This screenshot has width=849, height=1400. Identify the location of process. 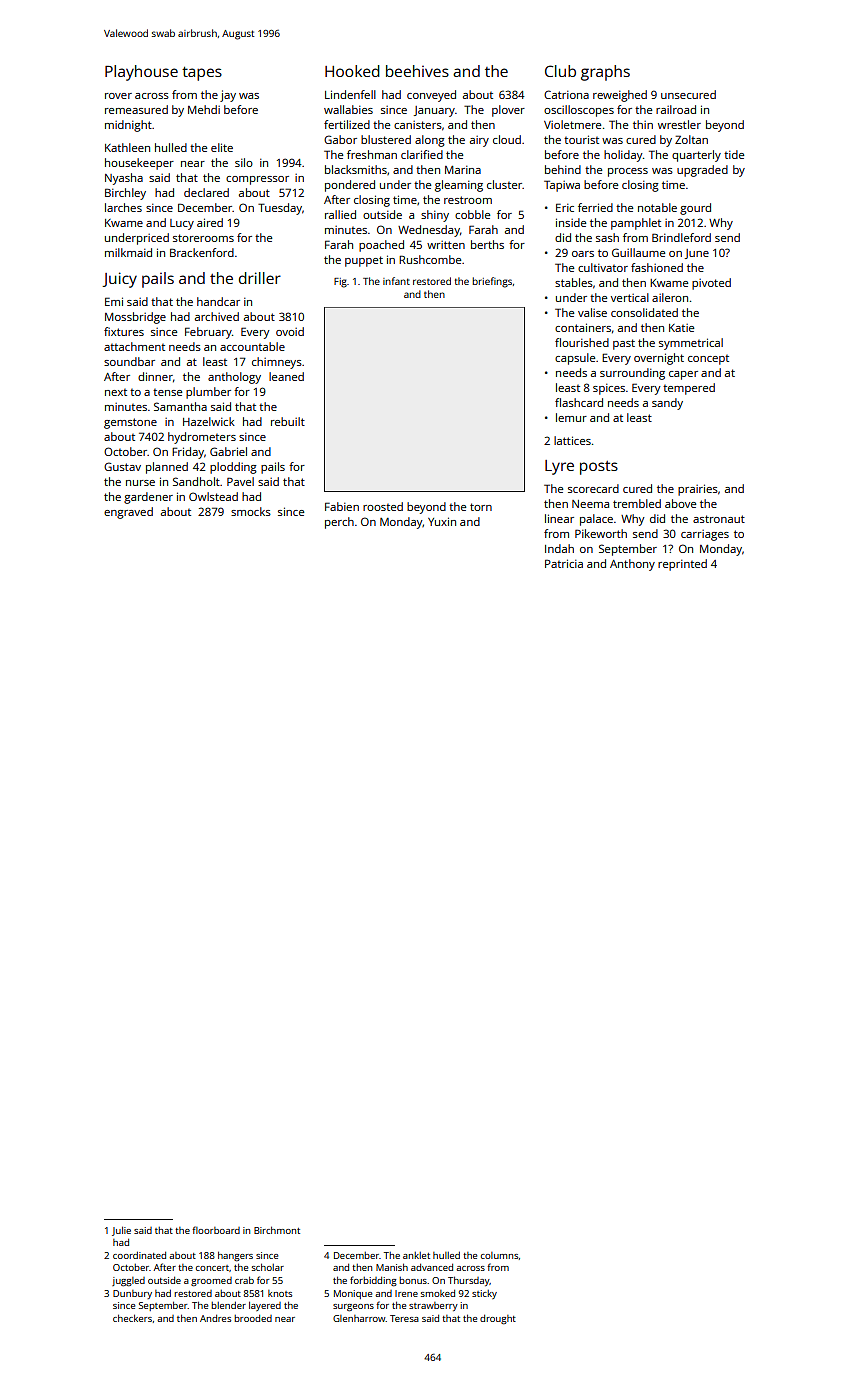
(628, 172).
